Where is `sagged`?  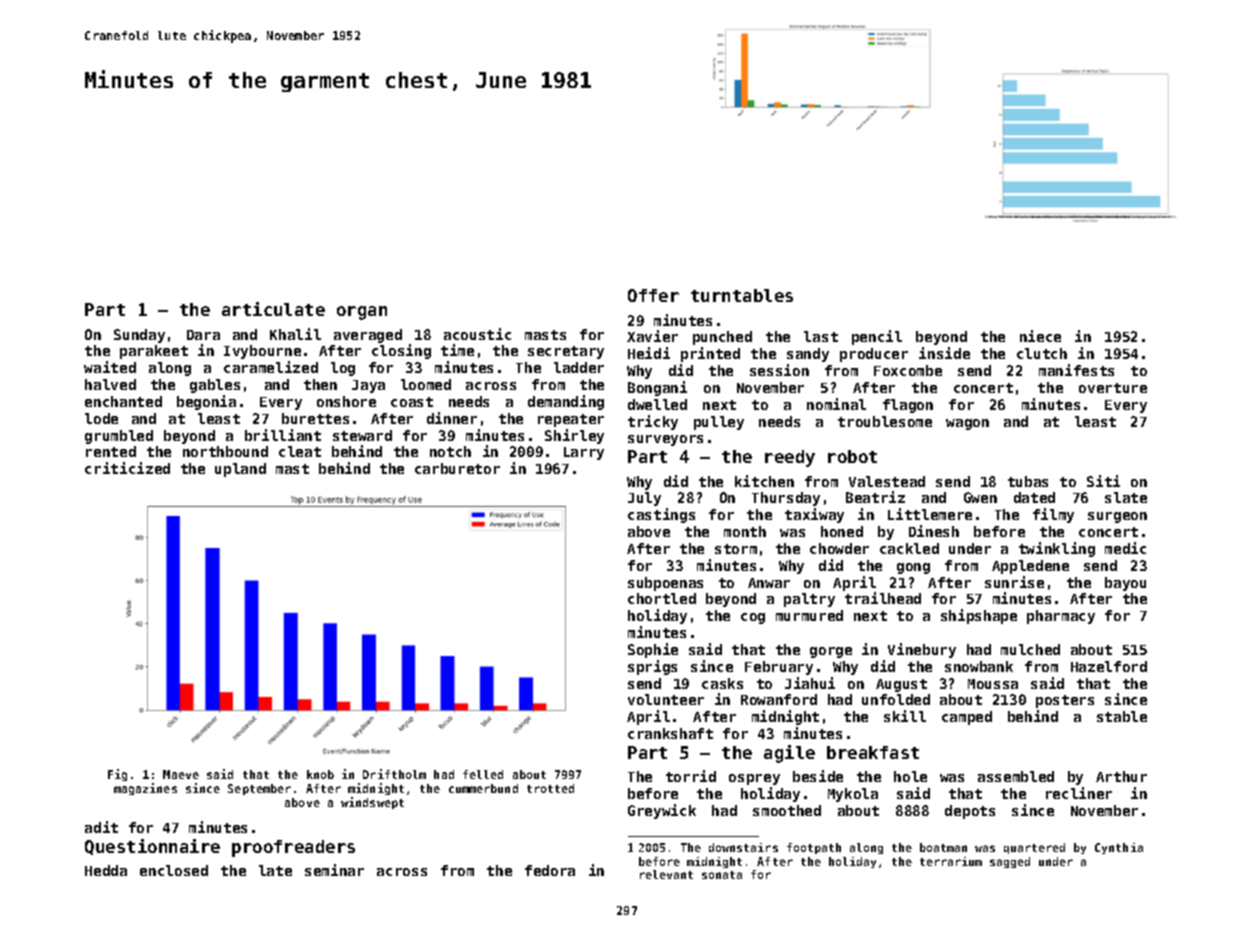
sagged is located at coordinates (1010, 862).
